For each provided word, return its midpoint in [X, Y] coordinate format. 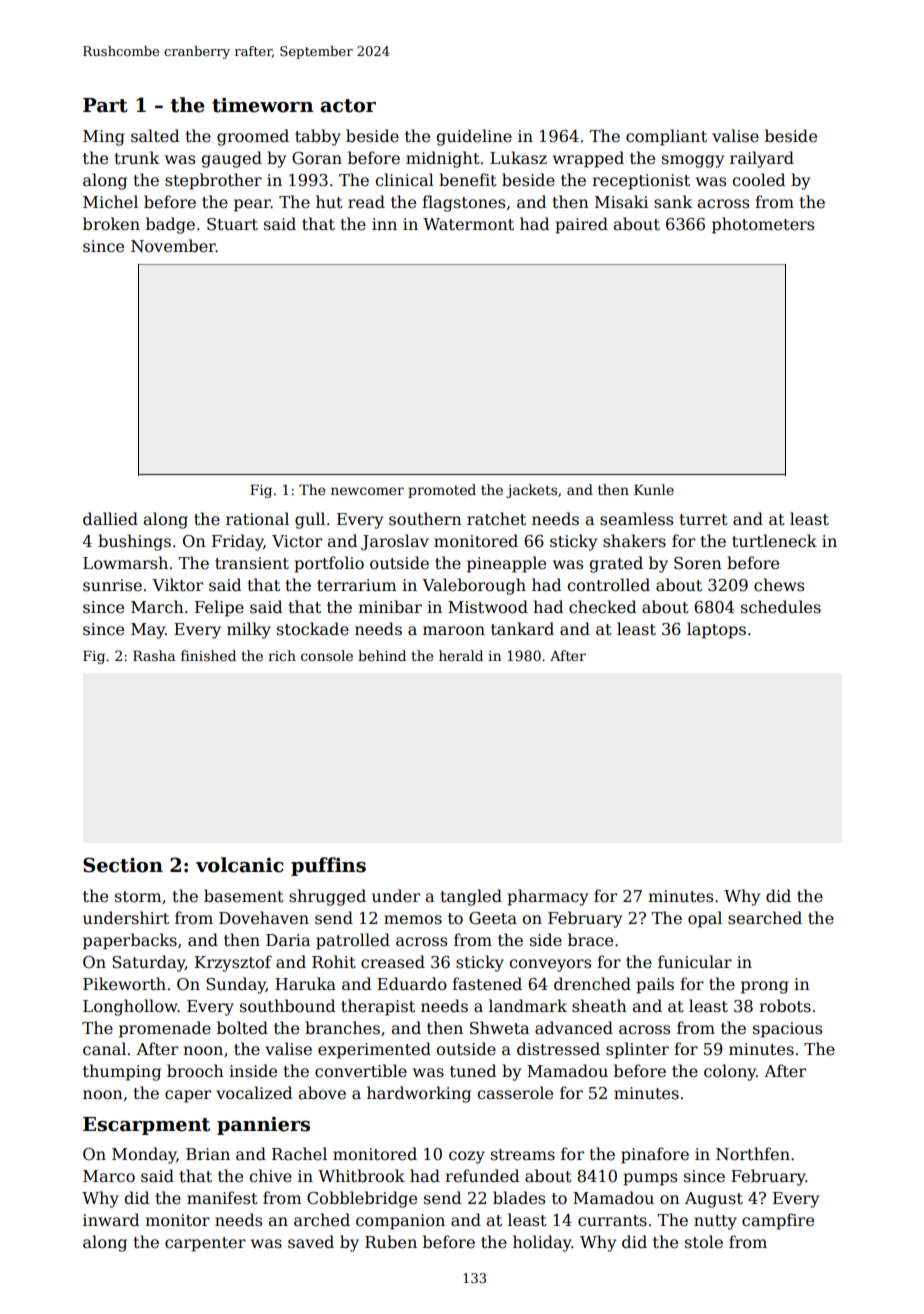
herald [461, 655]
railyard [762, 159]
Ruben [391, 1242]
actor [348, 106]
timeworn [262, 105]
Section [123, 865]
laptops [716, 630]
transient [252, 563]
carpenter [205, 1244]
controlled [608, 585]
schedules [781, 607]
